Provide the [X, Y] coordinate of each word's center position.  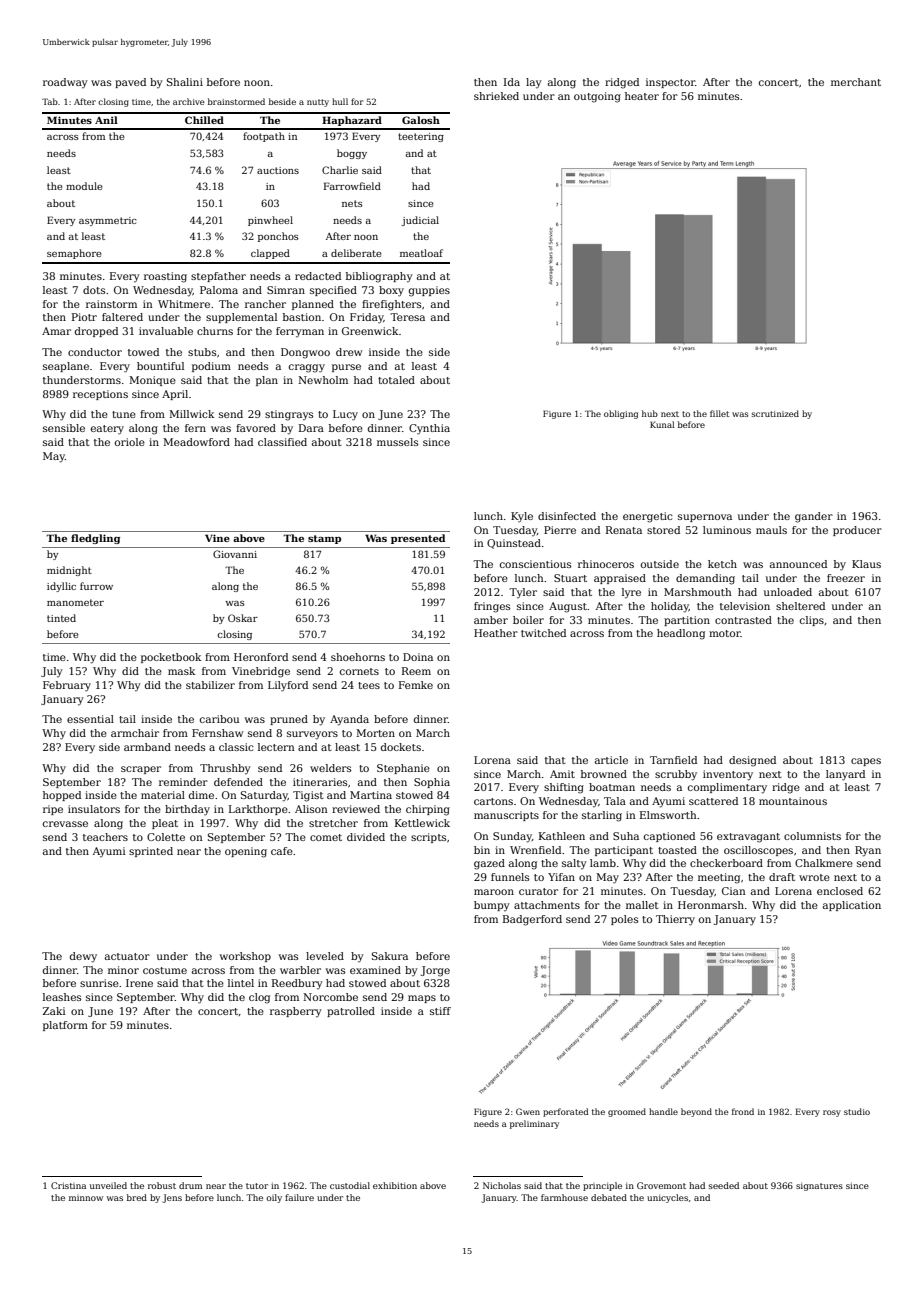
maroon [494, 892]
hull [340, 101]
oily [274, 1198]
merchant [856, 82]
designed [752, 761]
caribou [219, 719]
